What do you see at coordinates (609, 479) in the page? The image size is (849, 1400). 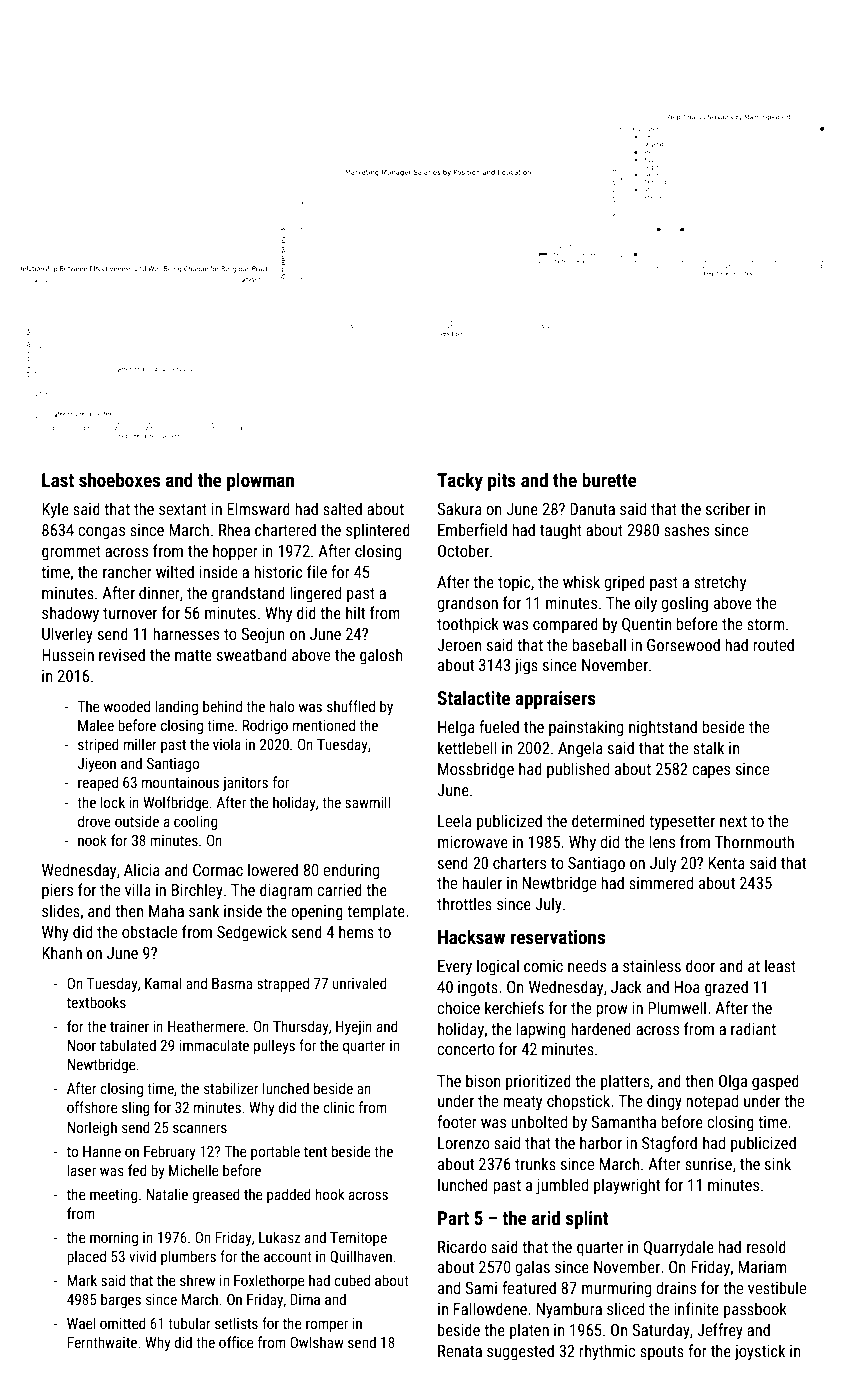 I see `burette` at bounding box center [609, 479].
